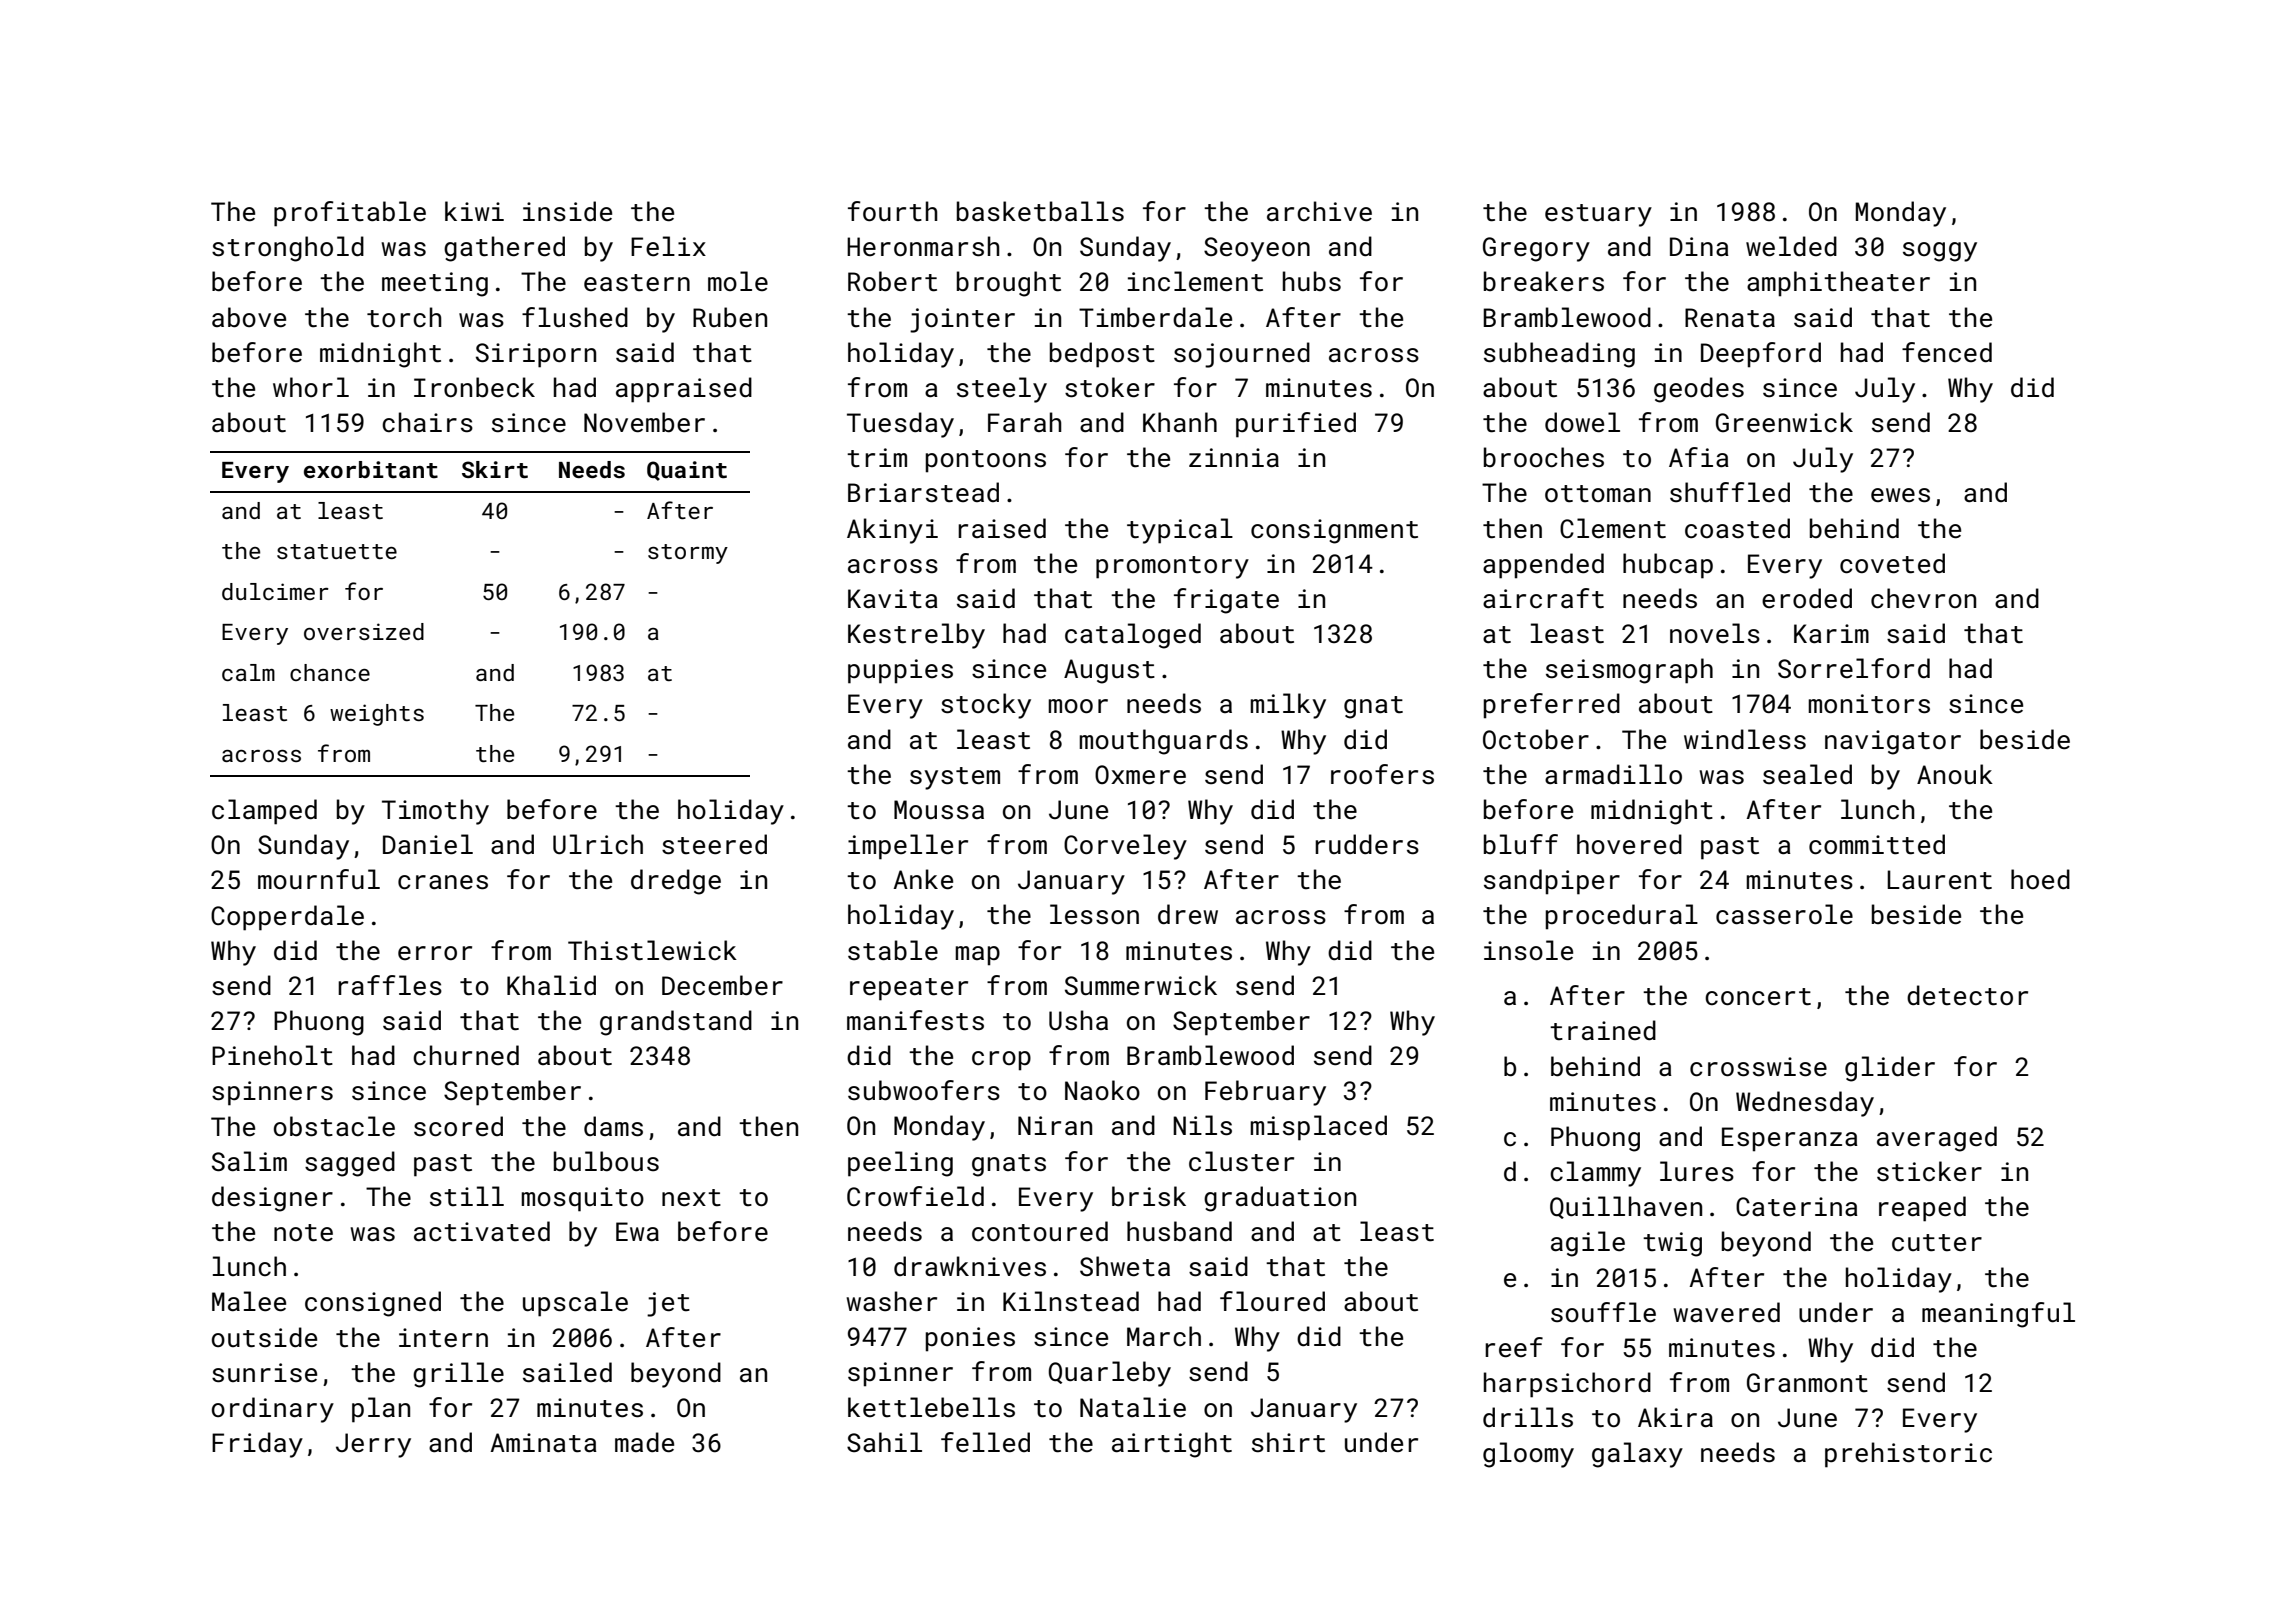 Image resolution: width=2292 pixels, height=1620 pixels. I want to click on lesson, so click(1094, 914).
